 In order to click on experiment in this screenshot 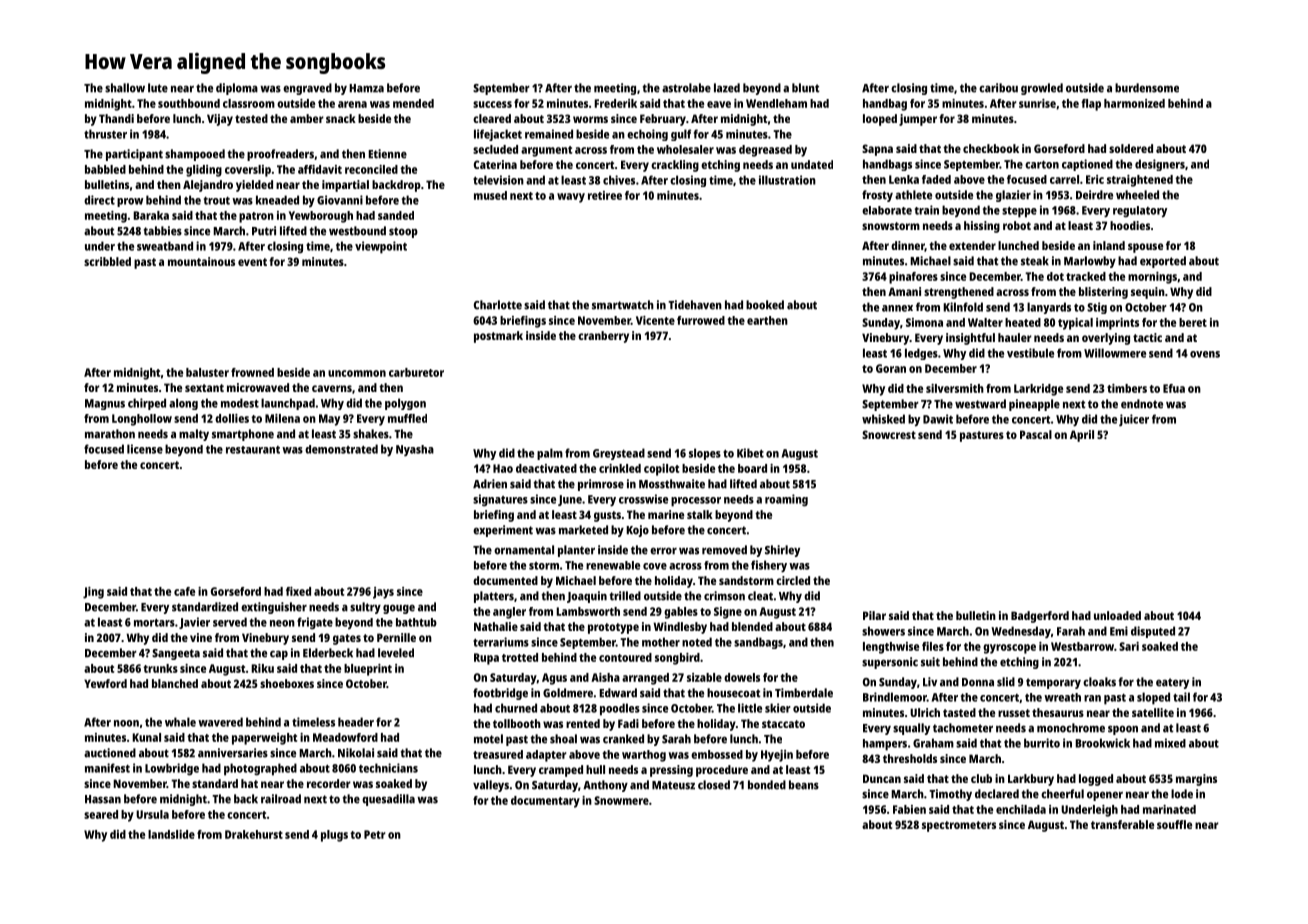, I will do `click(503, 531)`.
